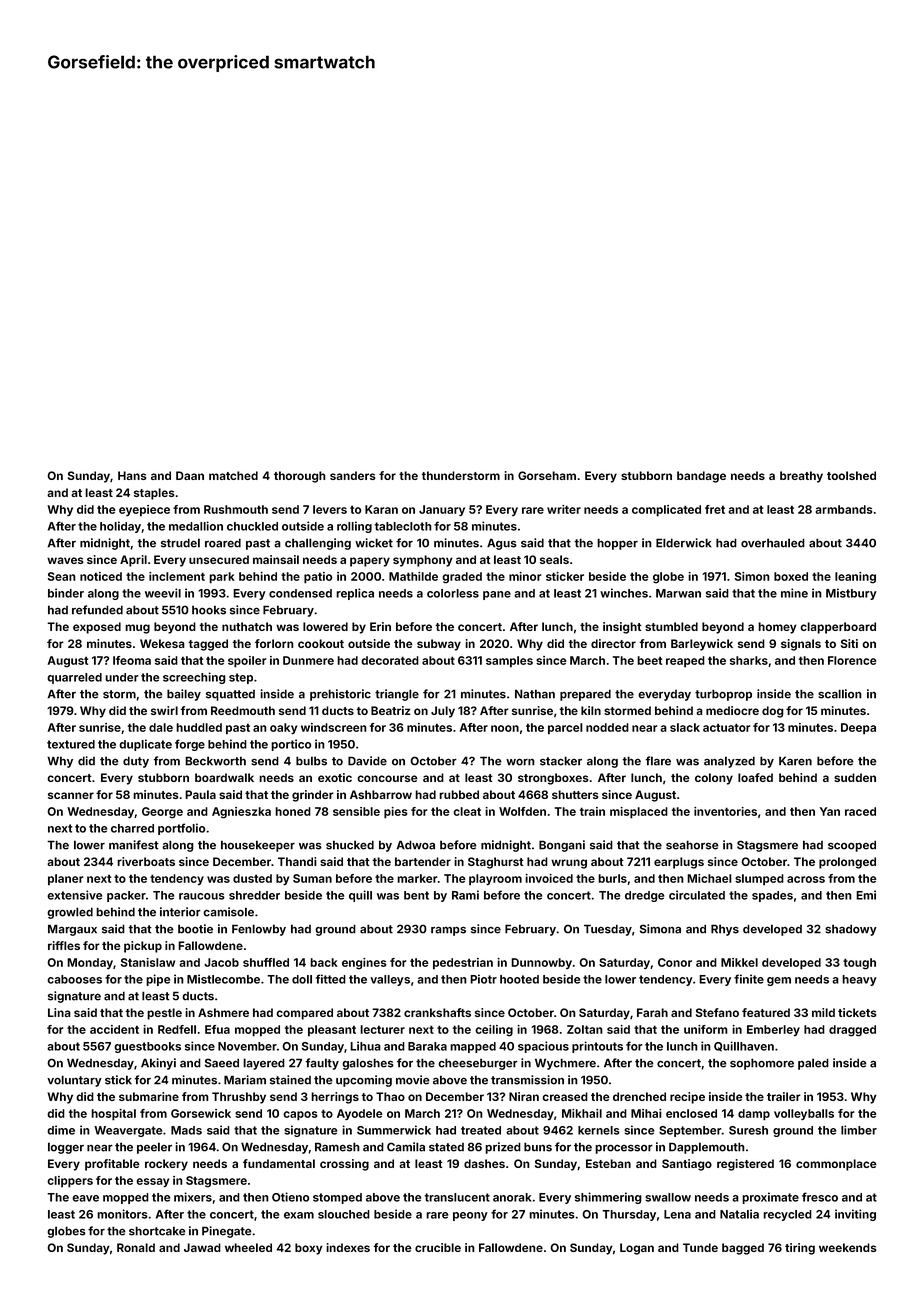 The height and width of the document is (1308, 924). Describe the element at coordinates (773, 543) in the document. I see `overhauled` at that location.
